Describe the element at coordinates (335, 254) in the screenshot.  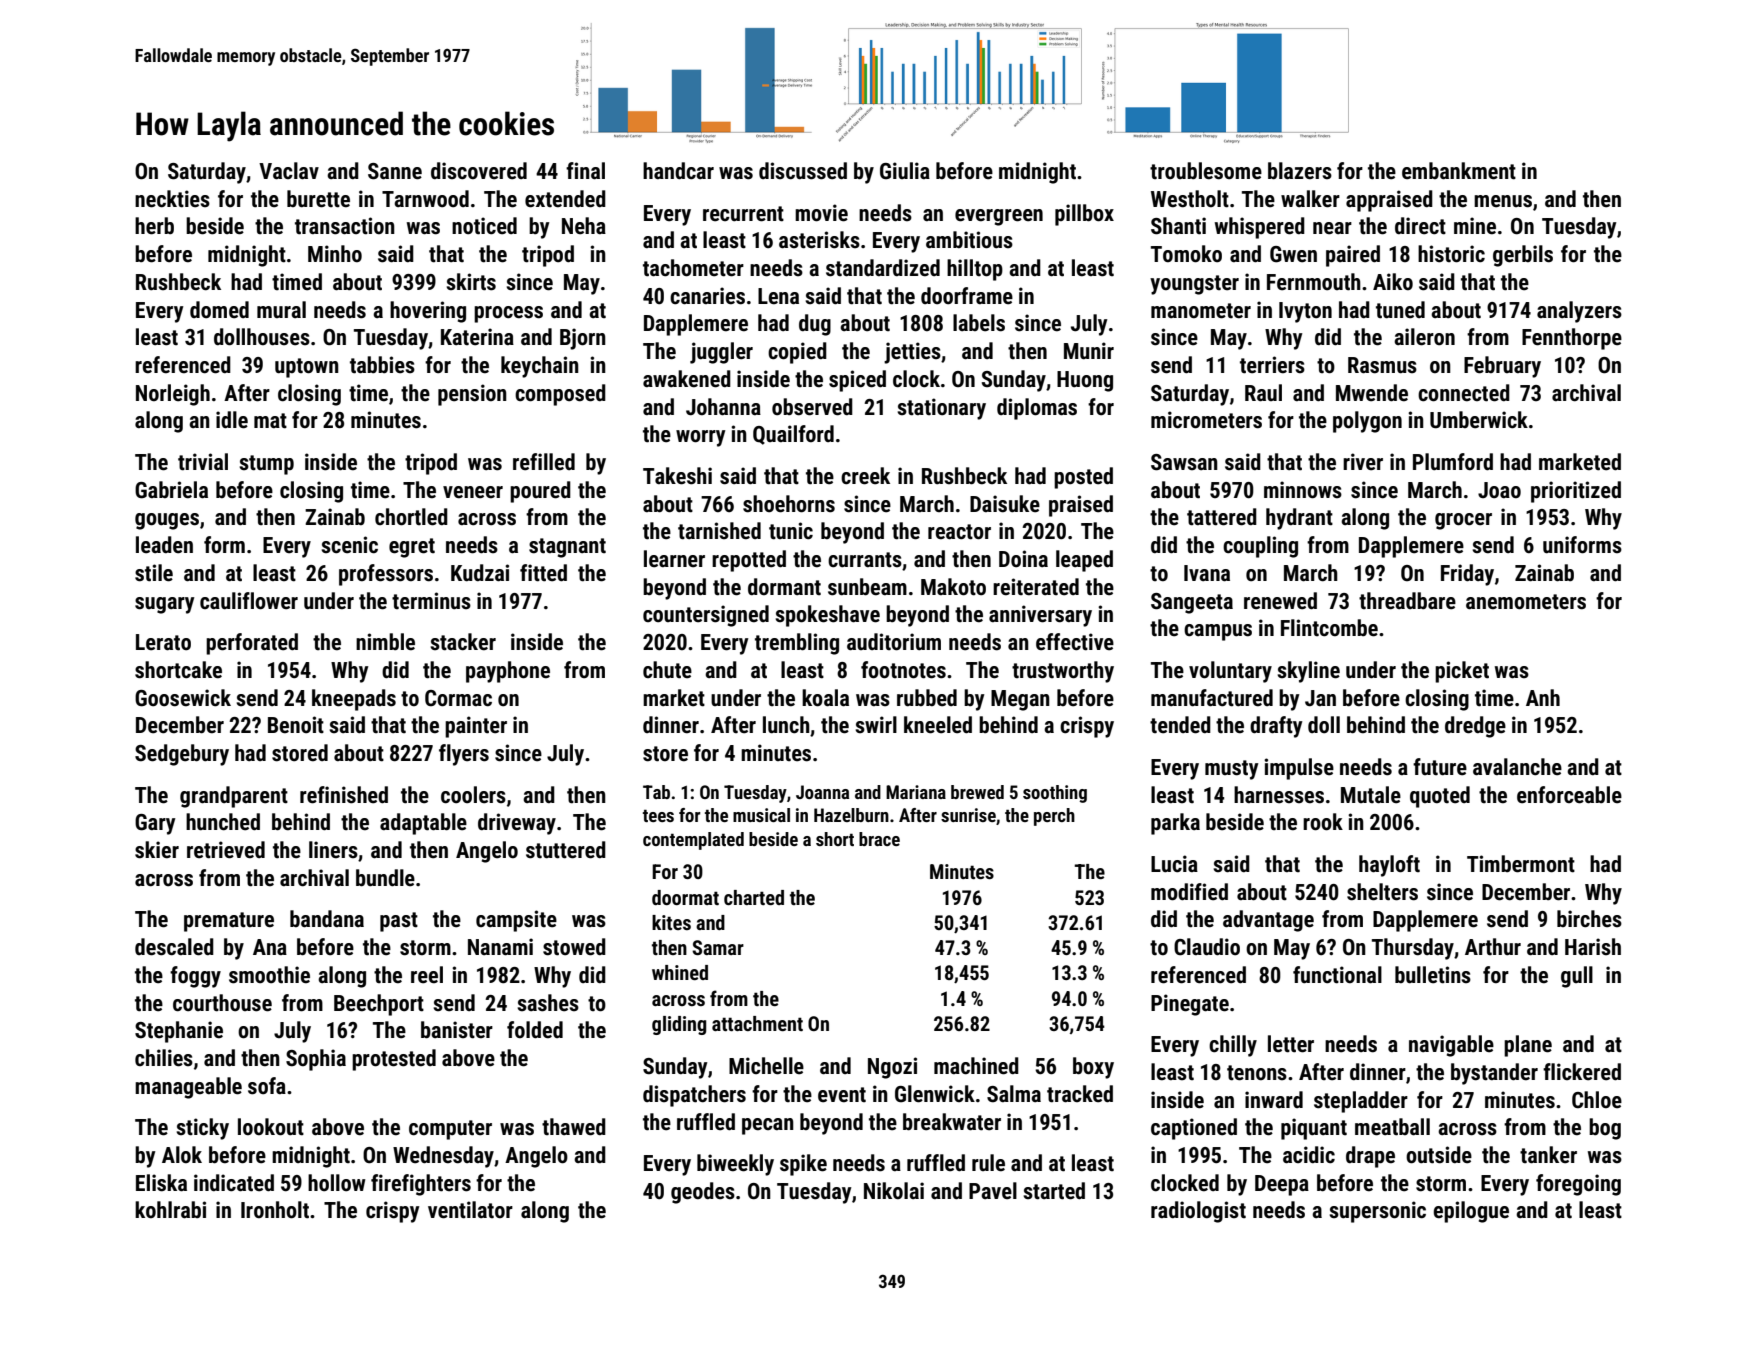
I see `Minho` at that location.
